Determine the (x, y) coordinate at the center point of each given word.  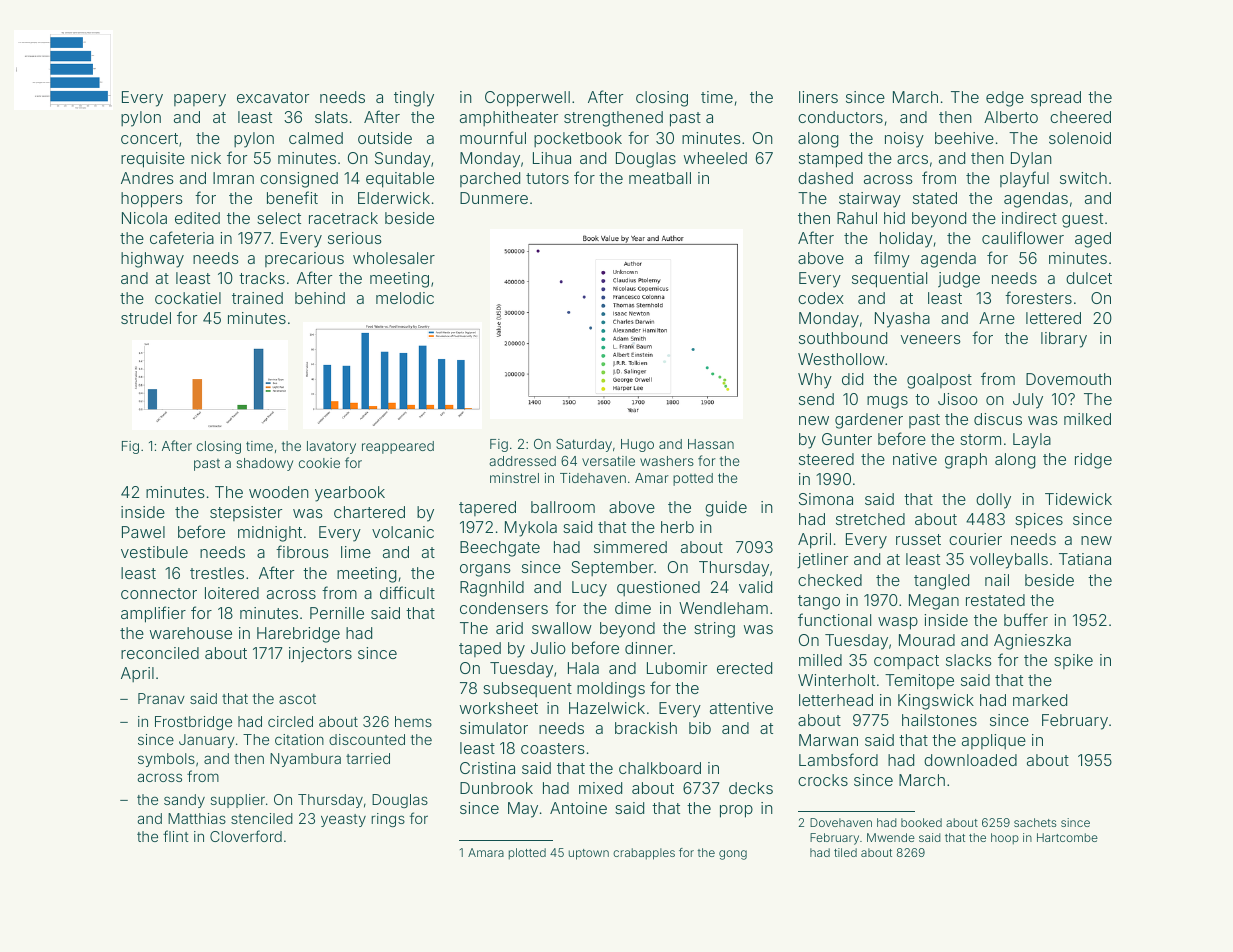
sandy (184, 801)
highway (152, 260)
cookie (319, 463)
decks (751, 788)
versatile (608, 461)
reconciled (160, 653)
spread (1056, 99)
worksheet (499, 708)
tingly (414, 99)
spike (1073, 661)
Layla (1032, 441)
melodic (405, 298)
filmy (892, 259)
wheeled (715, 158)
